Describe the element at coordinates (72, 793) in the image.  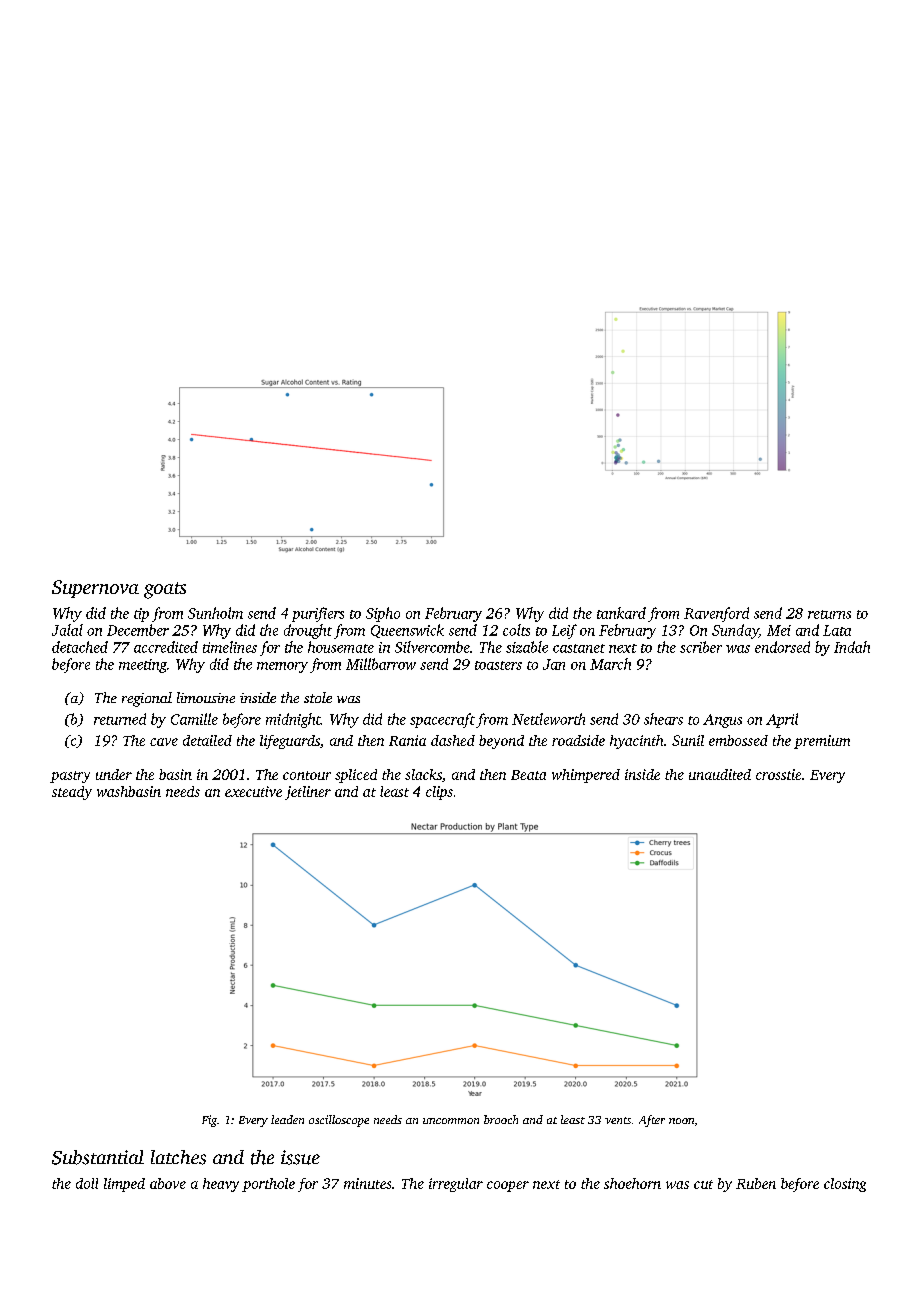
I see `steady` at that location.
